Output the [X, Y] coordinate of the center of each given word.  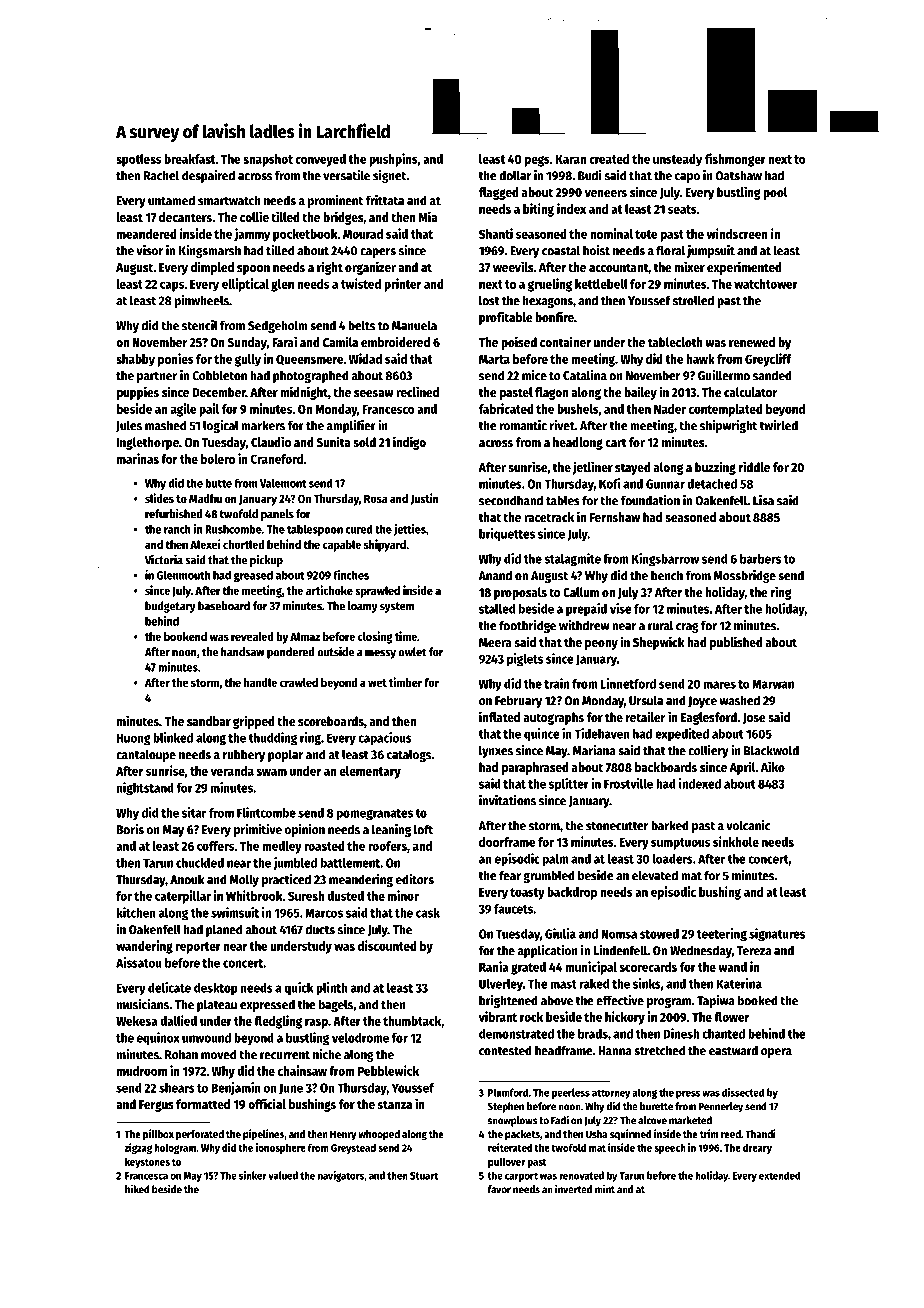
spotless [138, 160]
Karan [571, 159]
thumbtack [412, 1021]
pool [775, 193]
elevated [655, 875]
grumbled [549, 876]
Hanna [615, 1051]
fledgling [278, 1022]
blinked [173, 737]
